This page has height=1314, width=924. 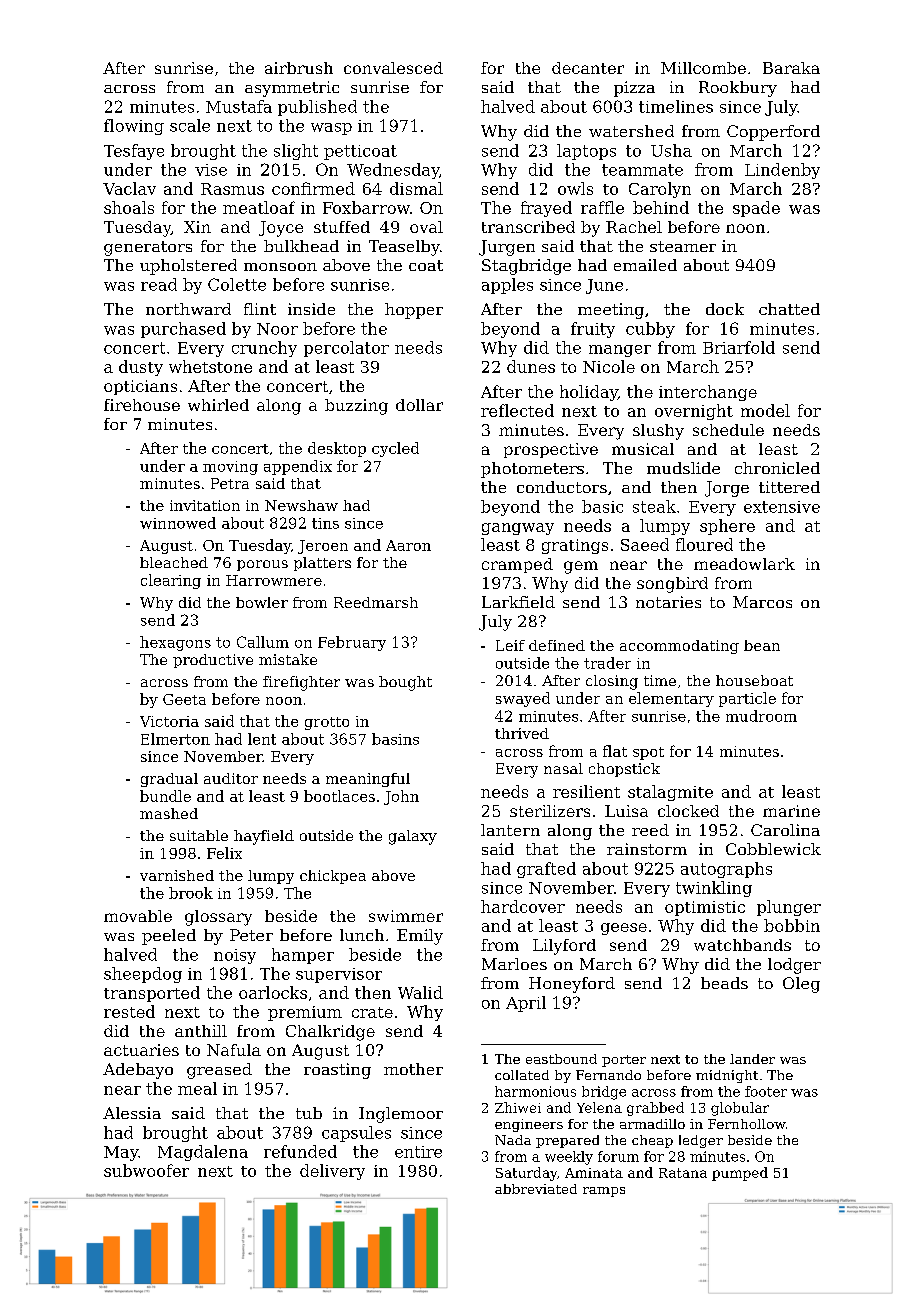 I want to click on sterilizers, so click(x=550, y=811).
